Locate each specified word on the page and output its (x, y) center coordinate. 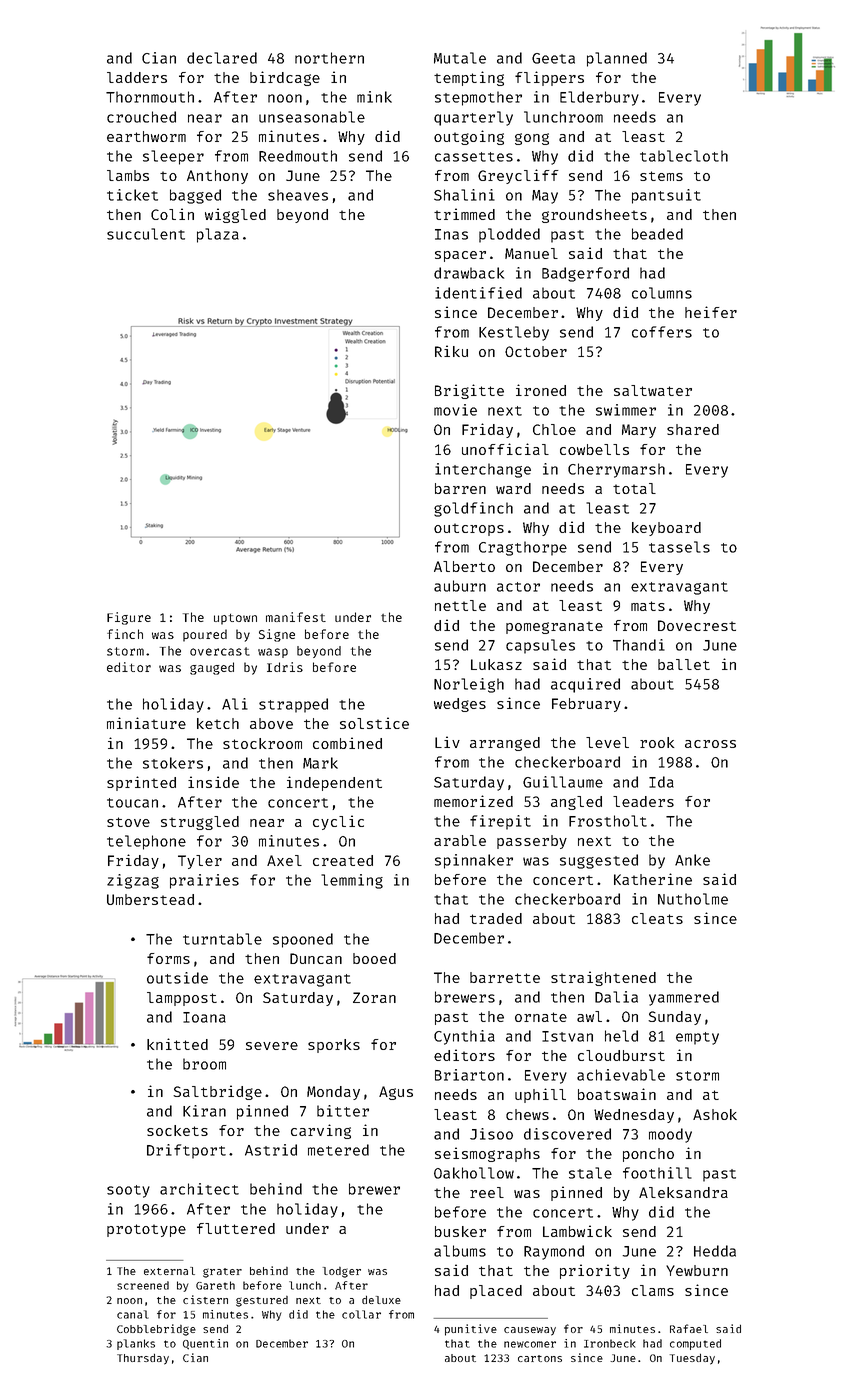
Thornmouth (150, 97)
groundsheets (594, 216)
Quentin (205, 1344)
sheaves (298, 195)
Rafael (689, 1328)
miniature (146, 723)
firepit (500, 822)
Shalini (464, 195)
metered (338, 1150)
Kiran (204, 1111)
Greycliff (518, 176)
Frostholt (608, 821)
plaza (218, 235)
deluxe (381, 1300)
